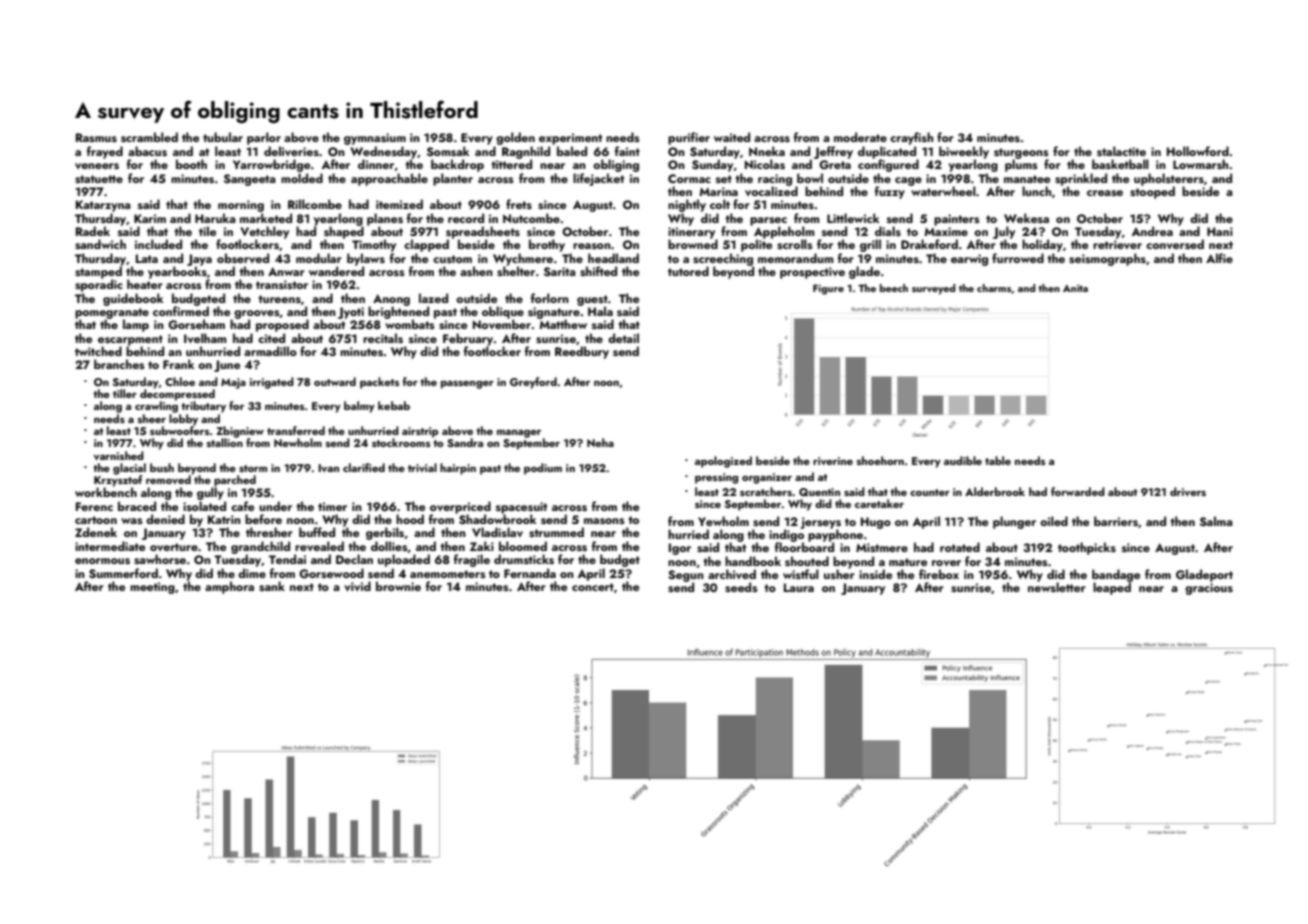 The width and height of the screenshot is (1308, 924). Describe the element at coordinates (1220, 231) in the screenshot. I see `Hani` at that location.
